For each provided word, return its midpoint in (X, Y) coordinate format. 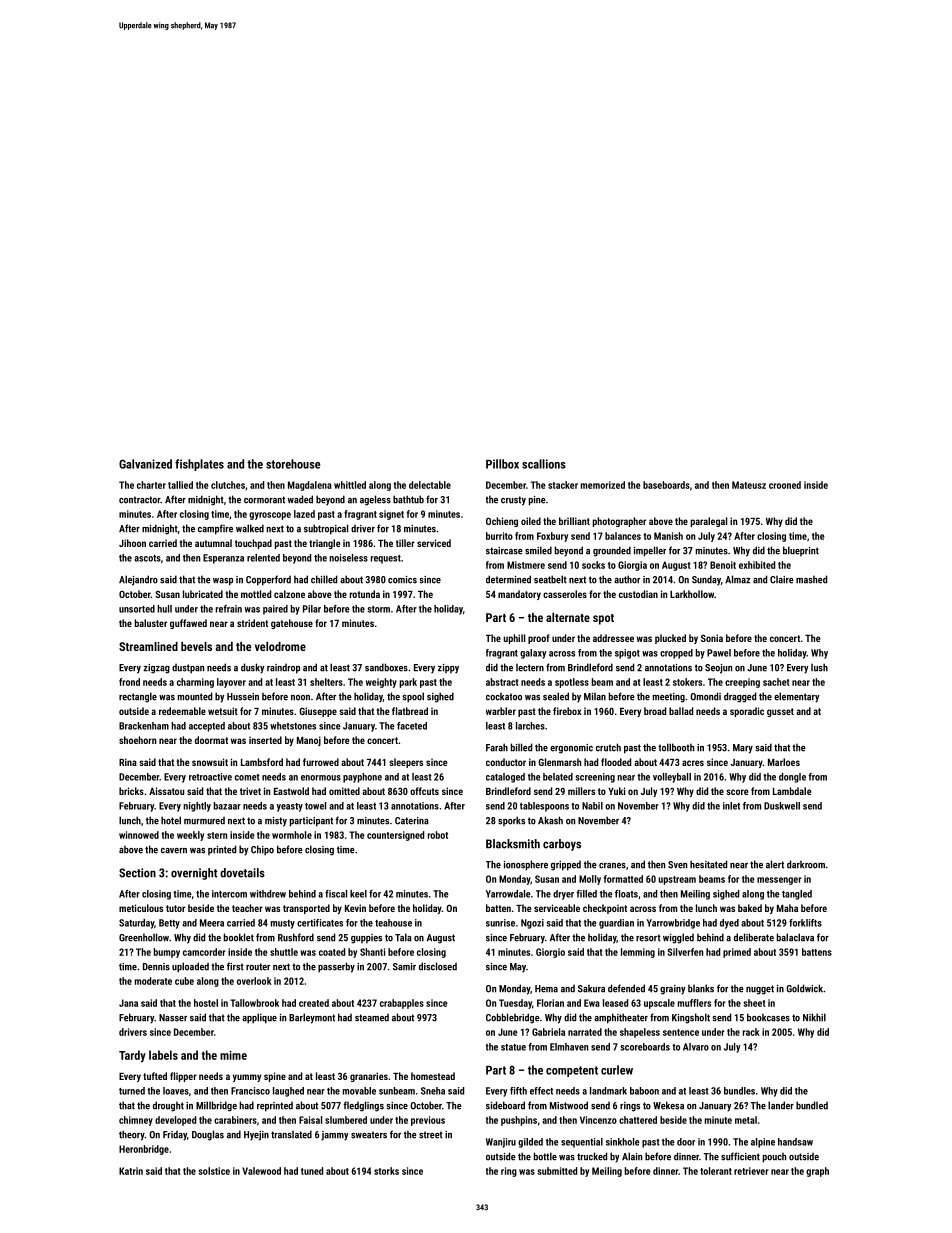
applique (259, 1018)
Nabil (592, 806)
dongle (792, 778)
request (386, 559)
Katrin (131, 1171)
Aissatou (166, 791)
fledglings (363, 1106)
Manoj (309, 741)
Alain (632, 1156)
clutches (228, 485)
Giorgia (632, 566)
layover (231, 683)
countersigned (395, 836)
